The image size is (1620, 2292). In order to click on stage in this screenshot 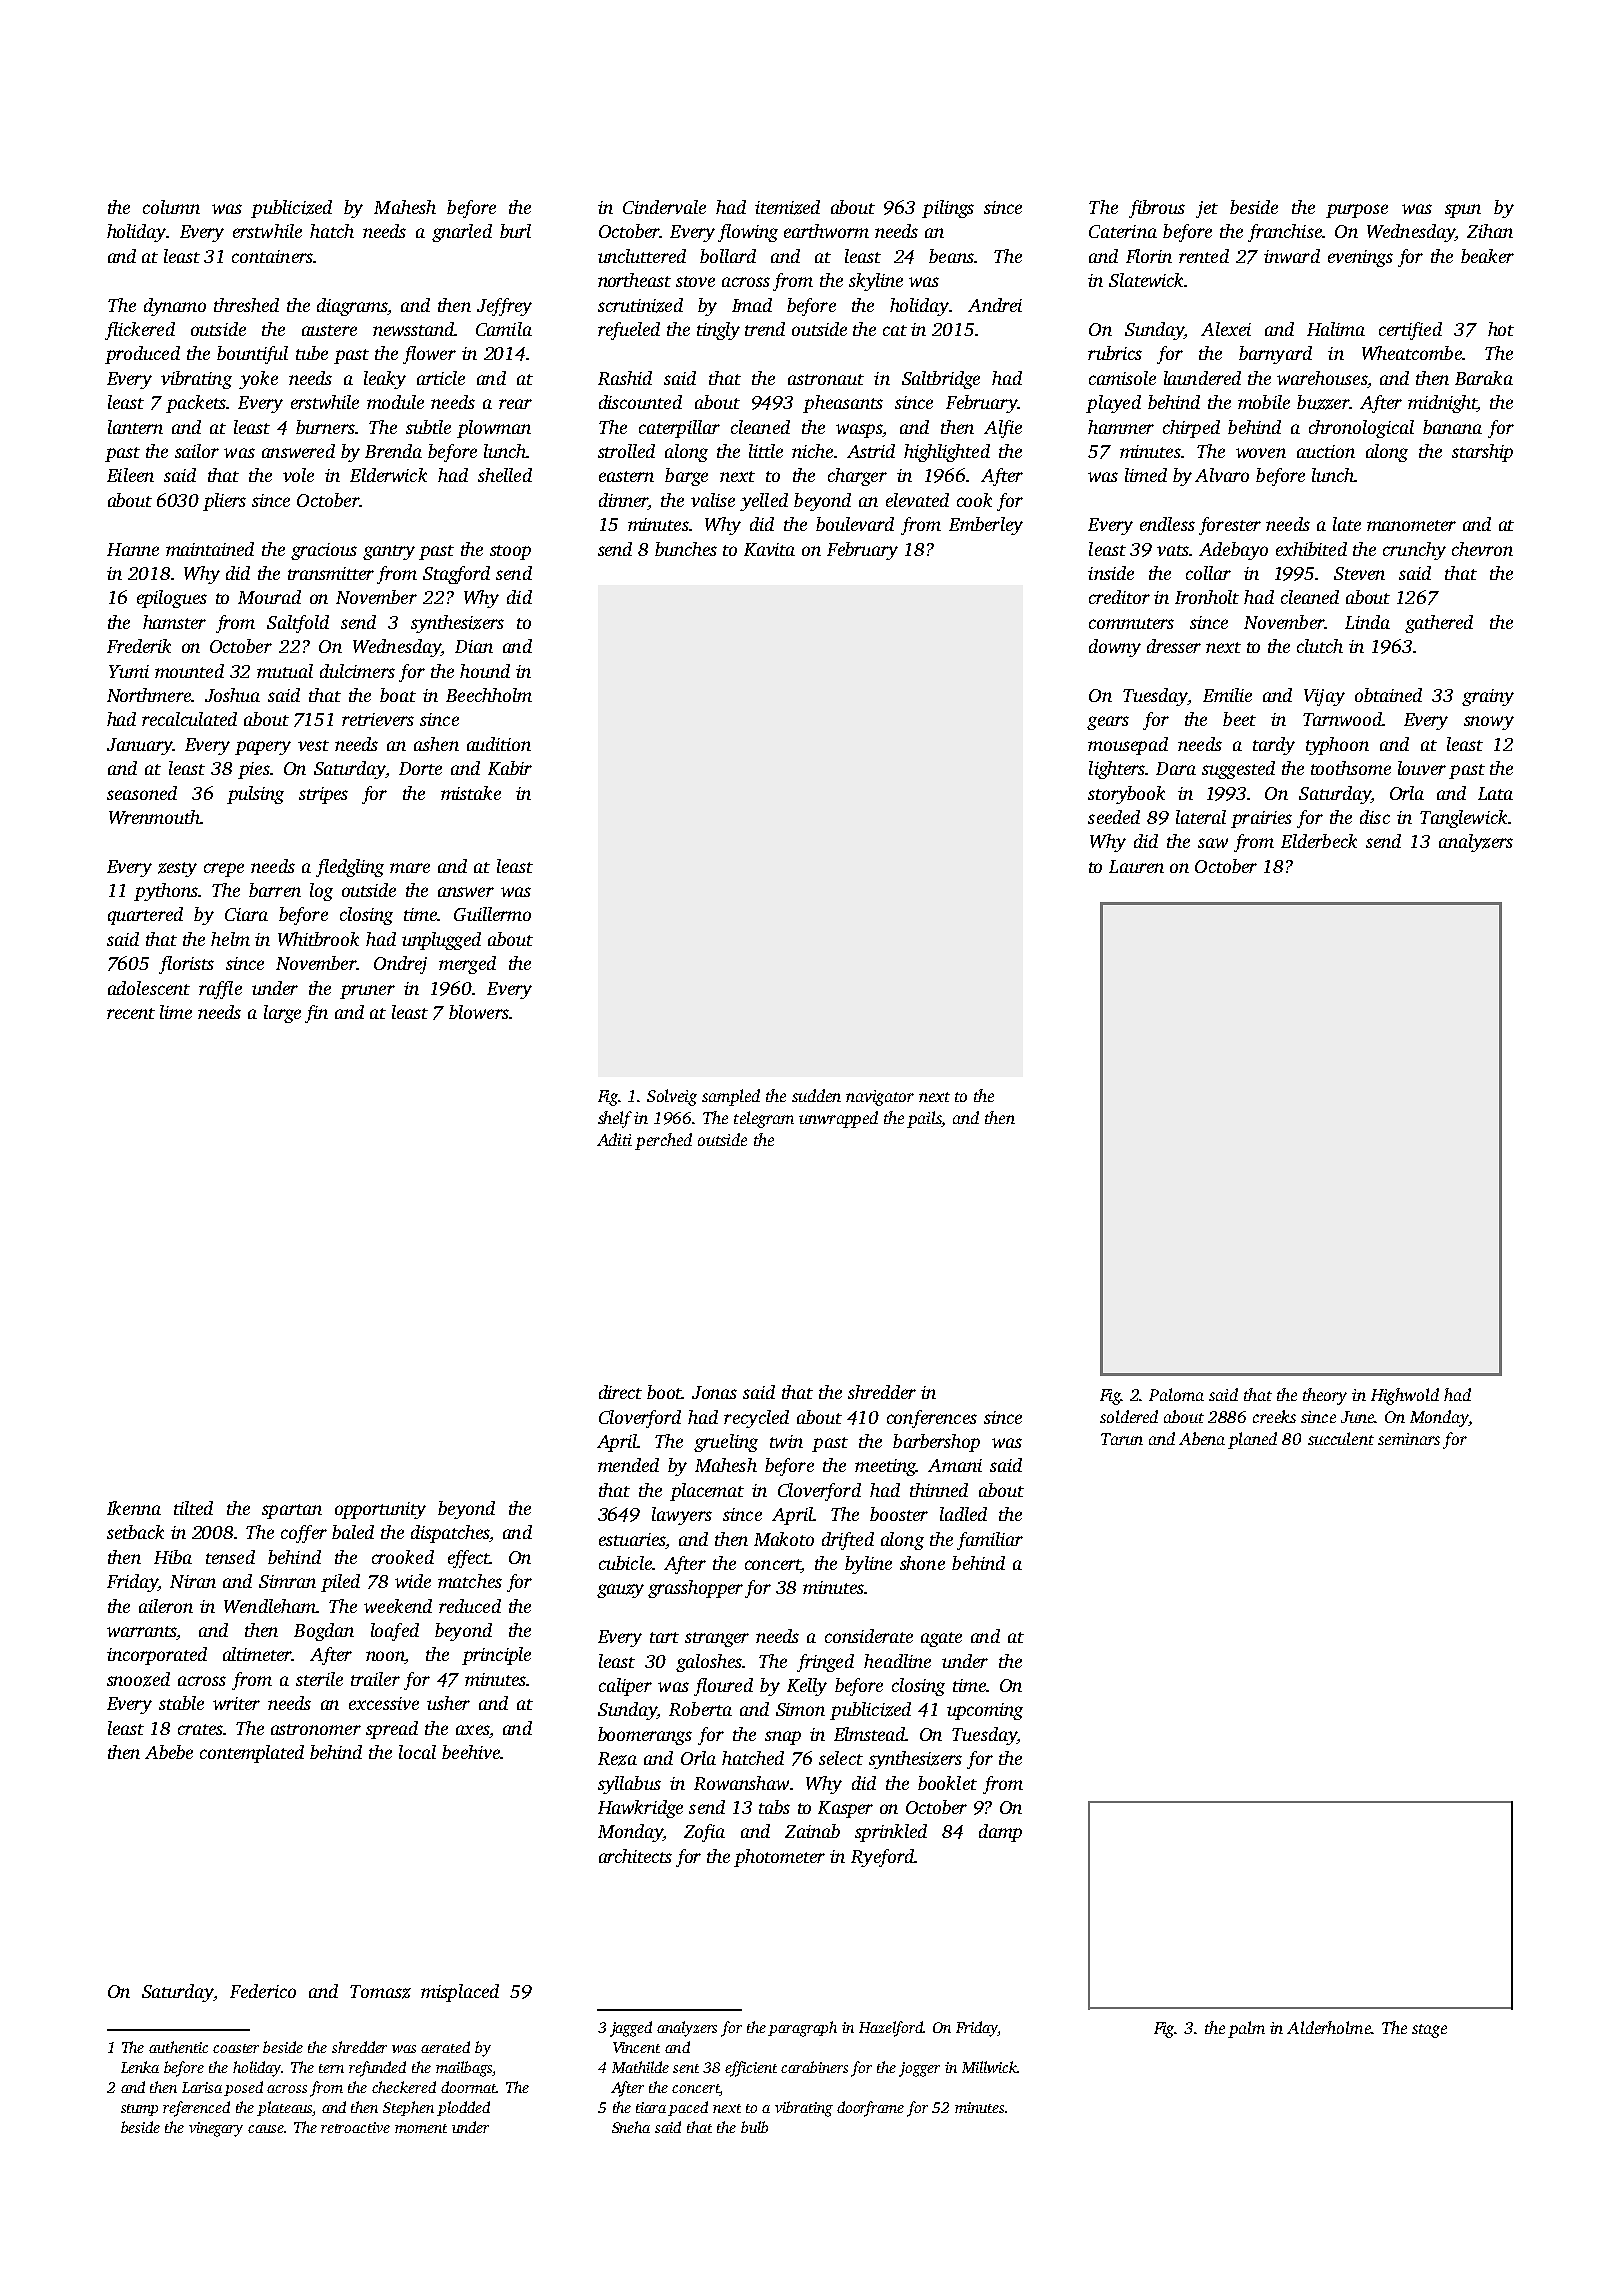, I will do `click(1429, 2031)`.
